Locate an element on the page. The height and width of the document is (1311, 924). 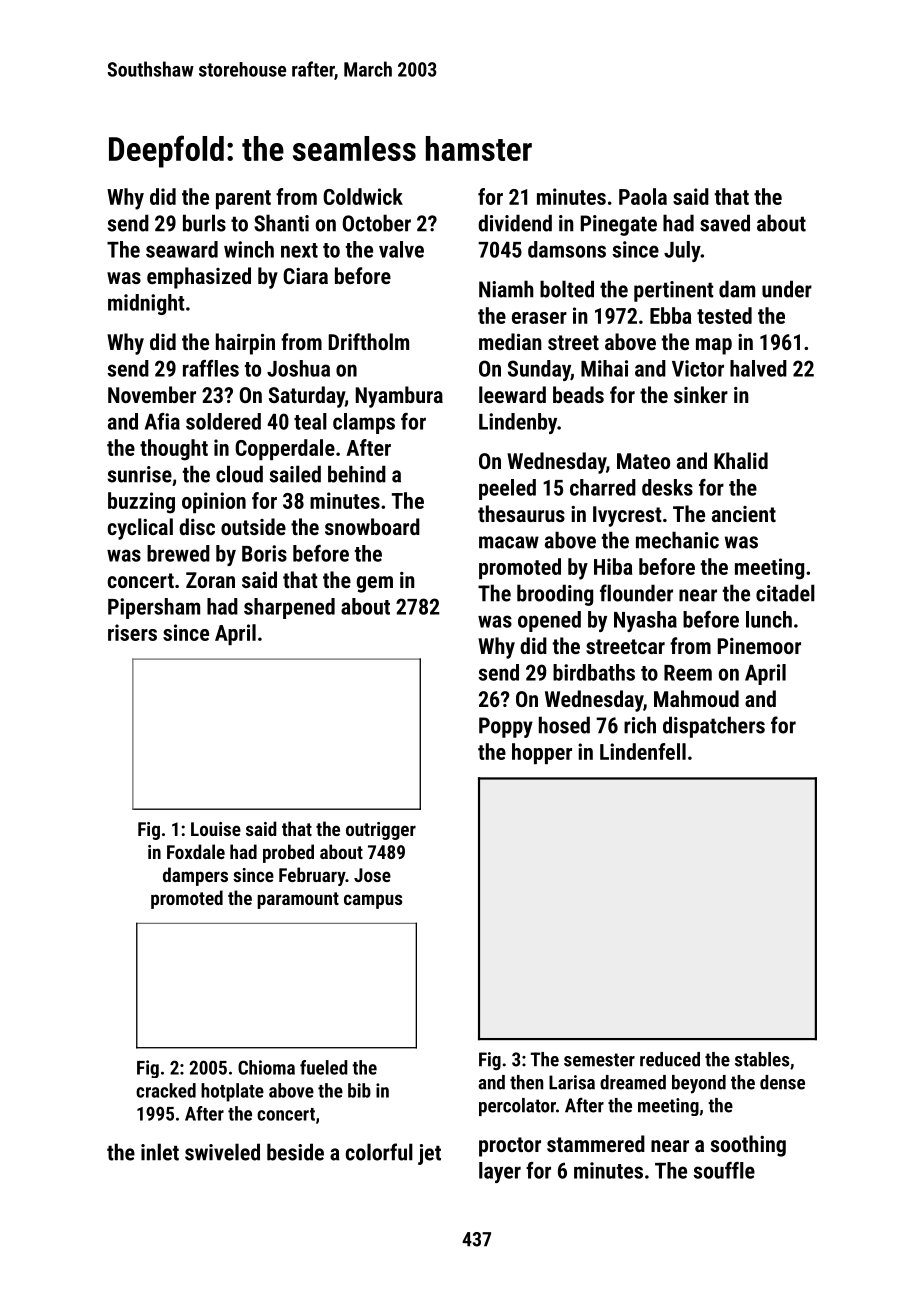
hopper is located at coordinates (542, 753).
